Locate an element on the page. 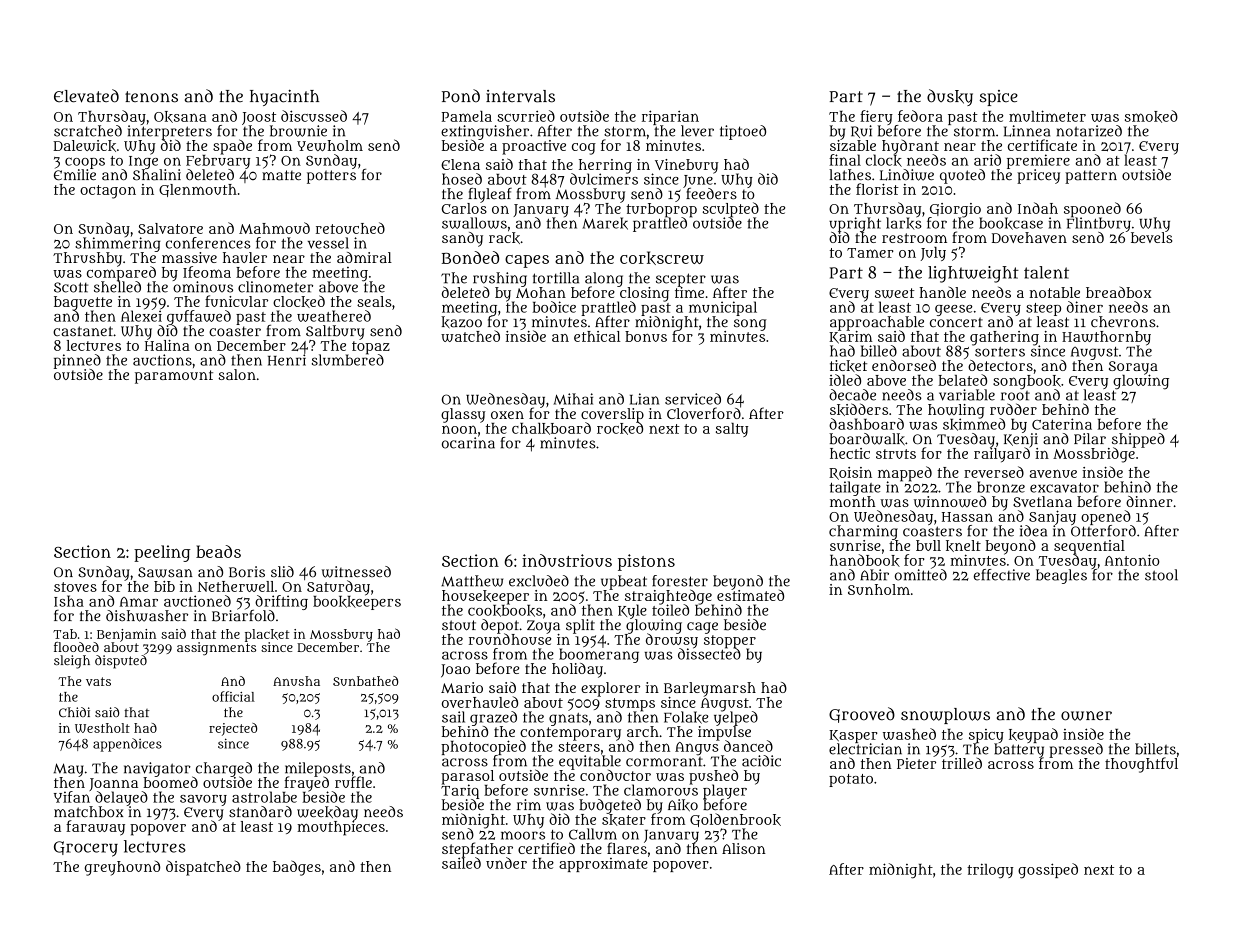 This document has height=952, width=1233. ethical is located at coordinates (597, 336).
